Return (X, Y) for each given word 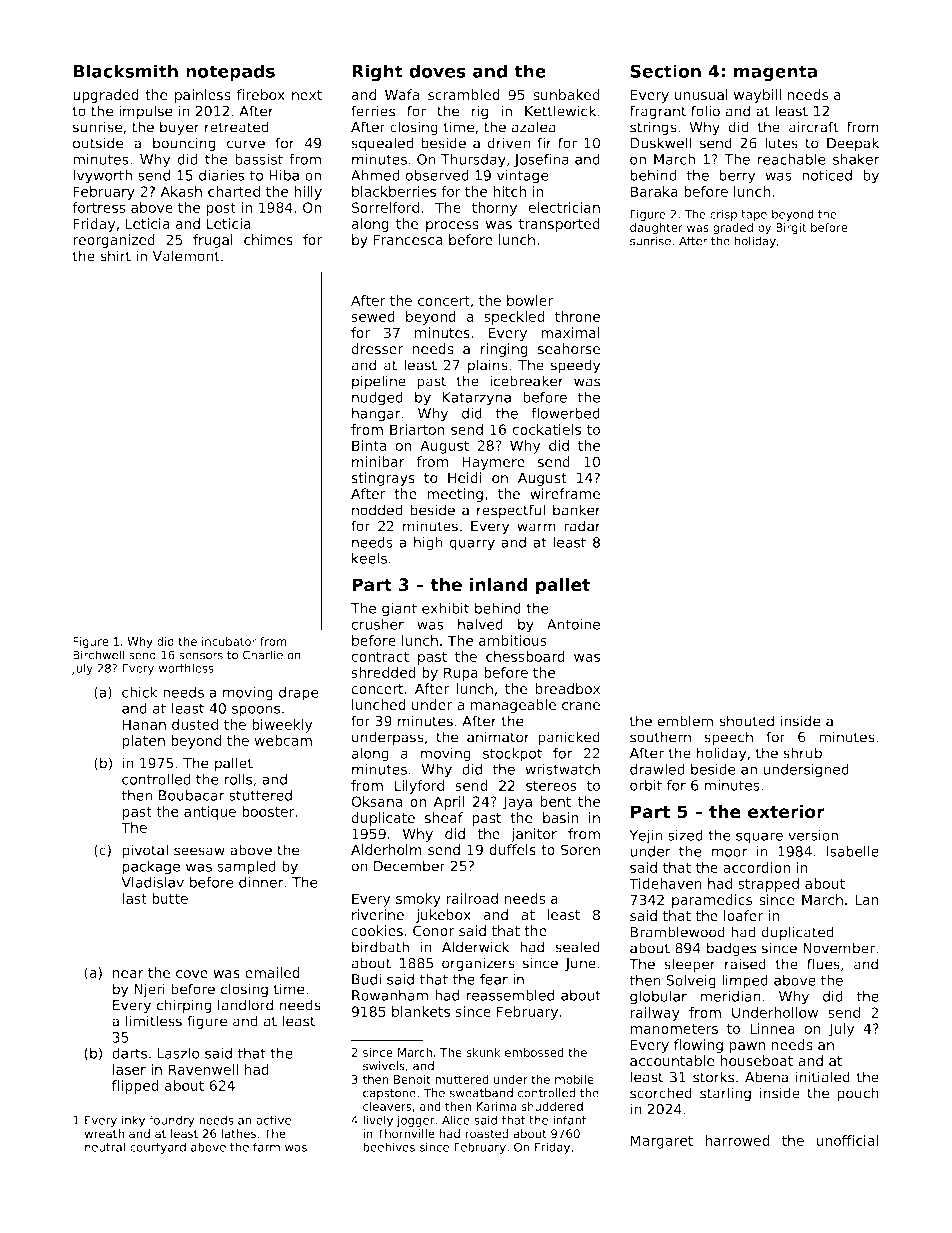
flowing (698, 1046)
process (452, 226)
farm (266, 1147)
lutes (781, 143)
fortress (99, 207)
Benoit (412, 1079)
